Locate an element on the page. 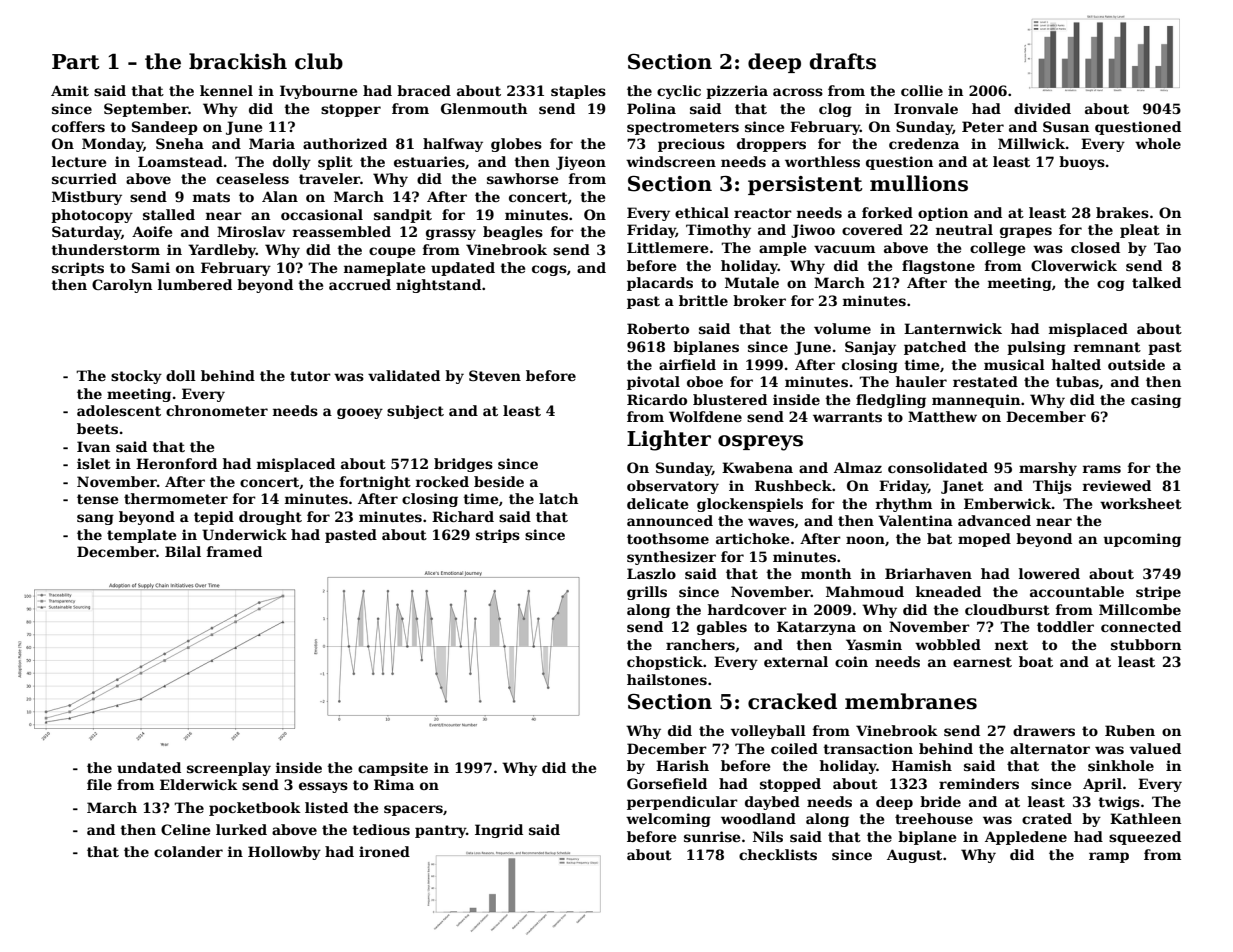 This image has height=952, width=1233. accrued is located at coordinates (360, 284).
